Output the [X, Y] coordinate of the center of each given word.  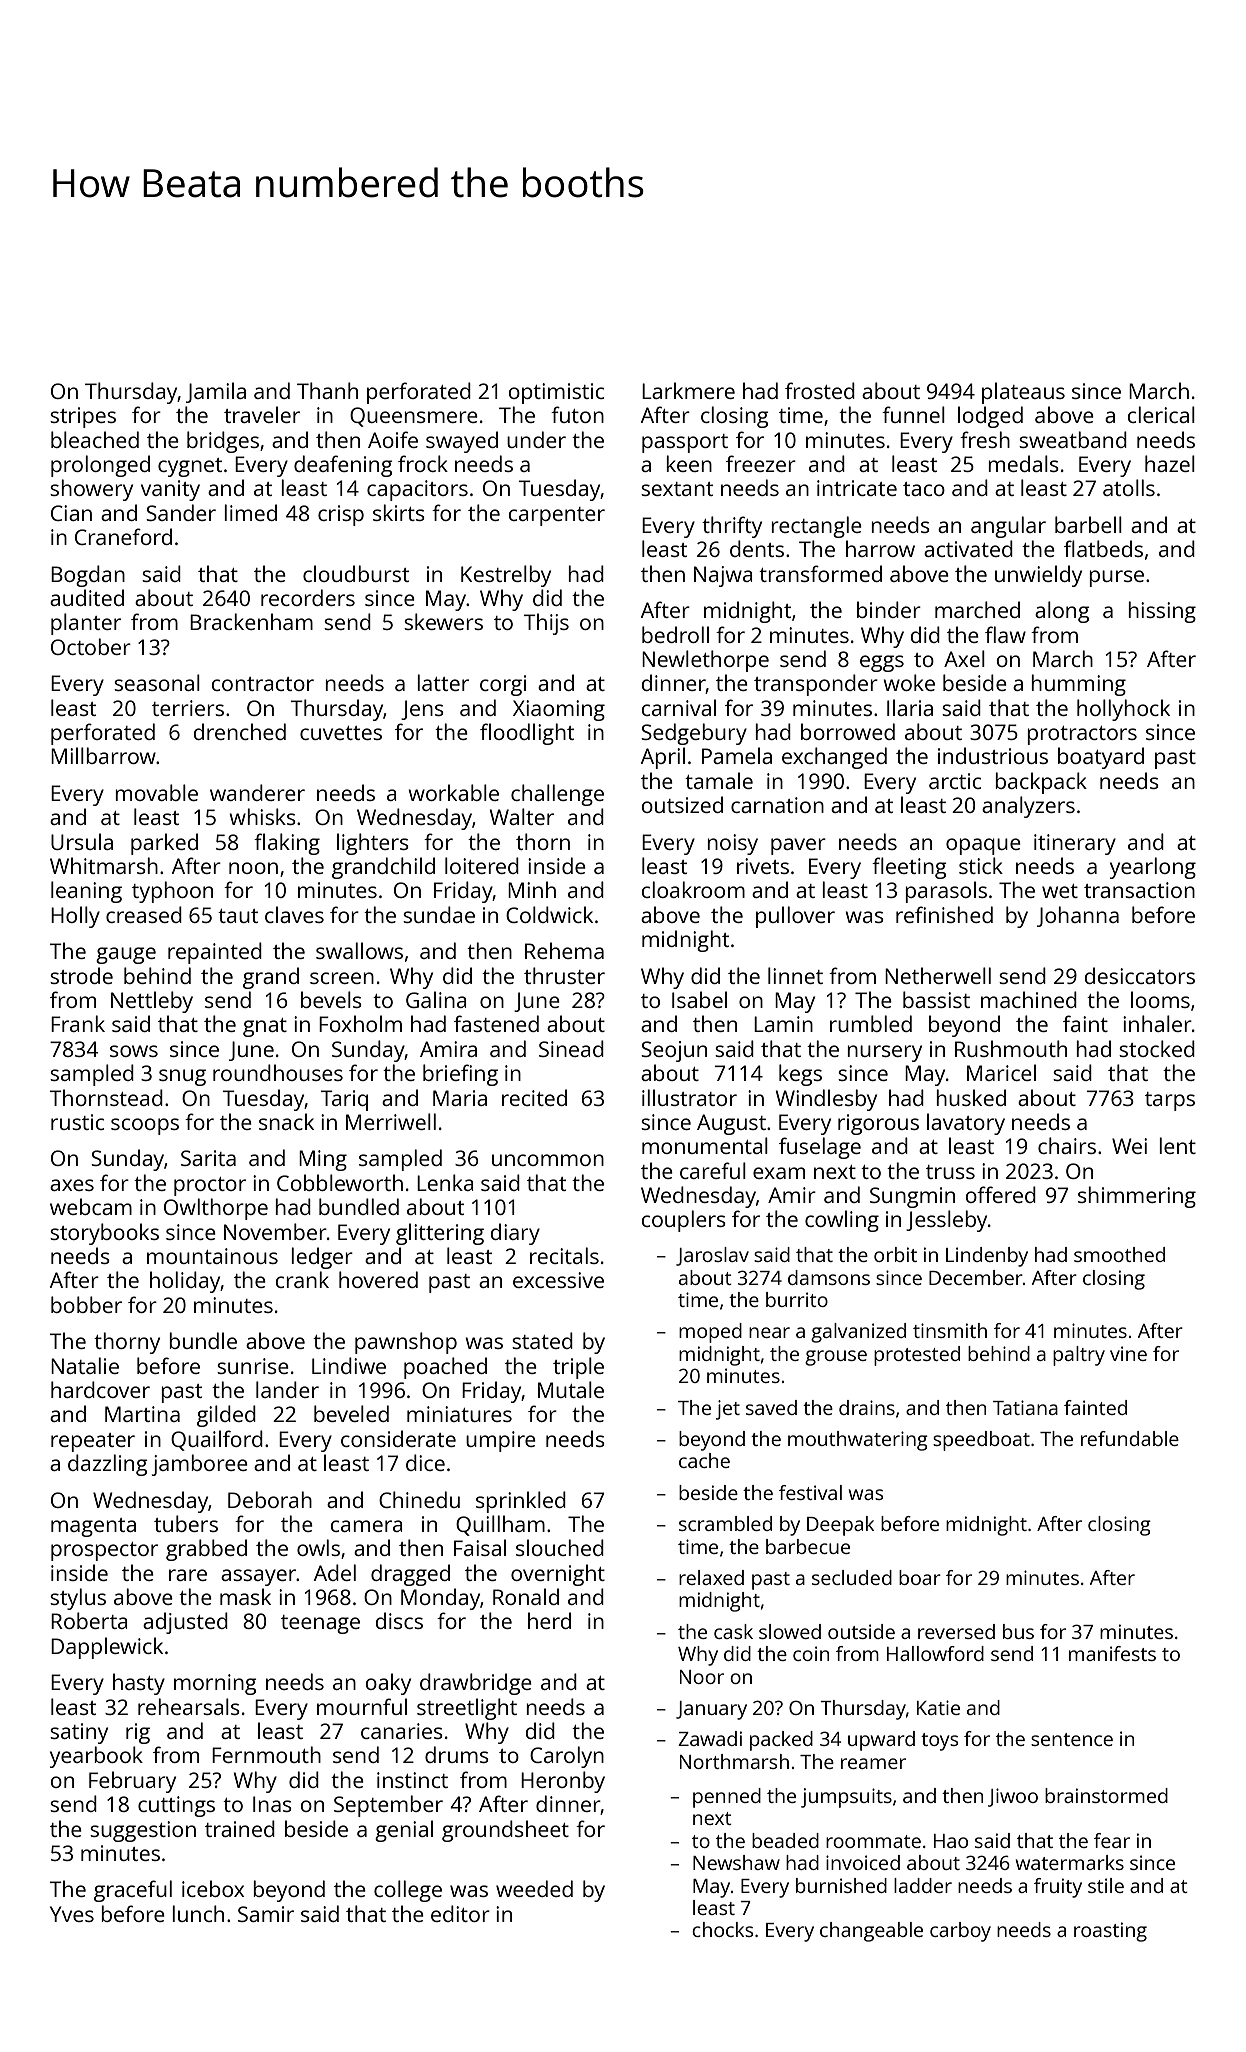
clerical [1161, 414]
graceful [133, 1891]
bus [1018, 1631]
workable [453, 792]
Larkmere [688, 390]
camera [366, 1526]
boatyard [1101, 758]
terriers [188, 708]
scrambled [725, 1523]
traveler [262, 414]
